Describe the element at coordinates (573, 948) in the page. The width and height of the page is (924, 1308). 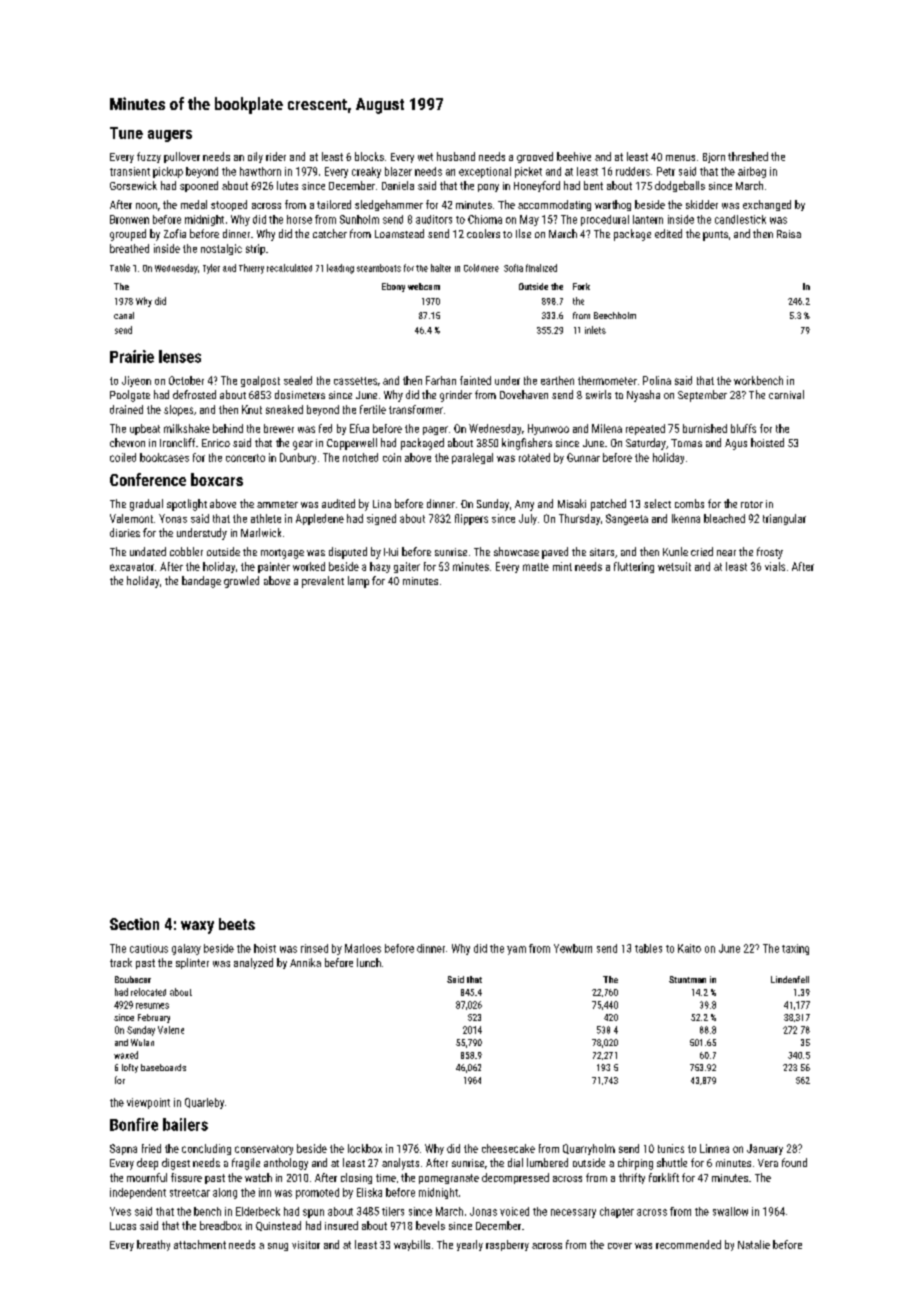
I see `Yewburn` at that location.
